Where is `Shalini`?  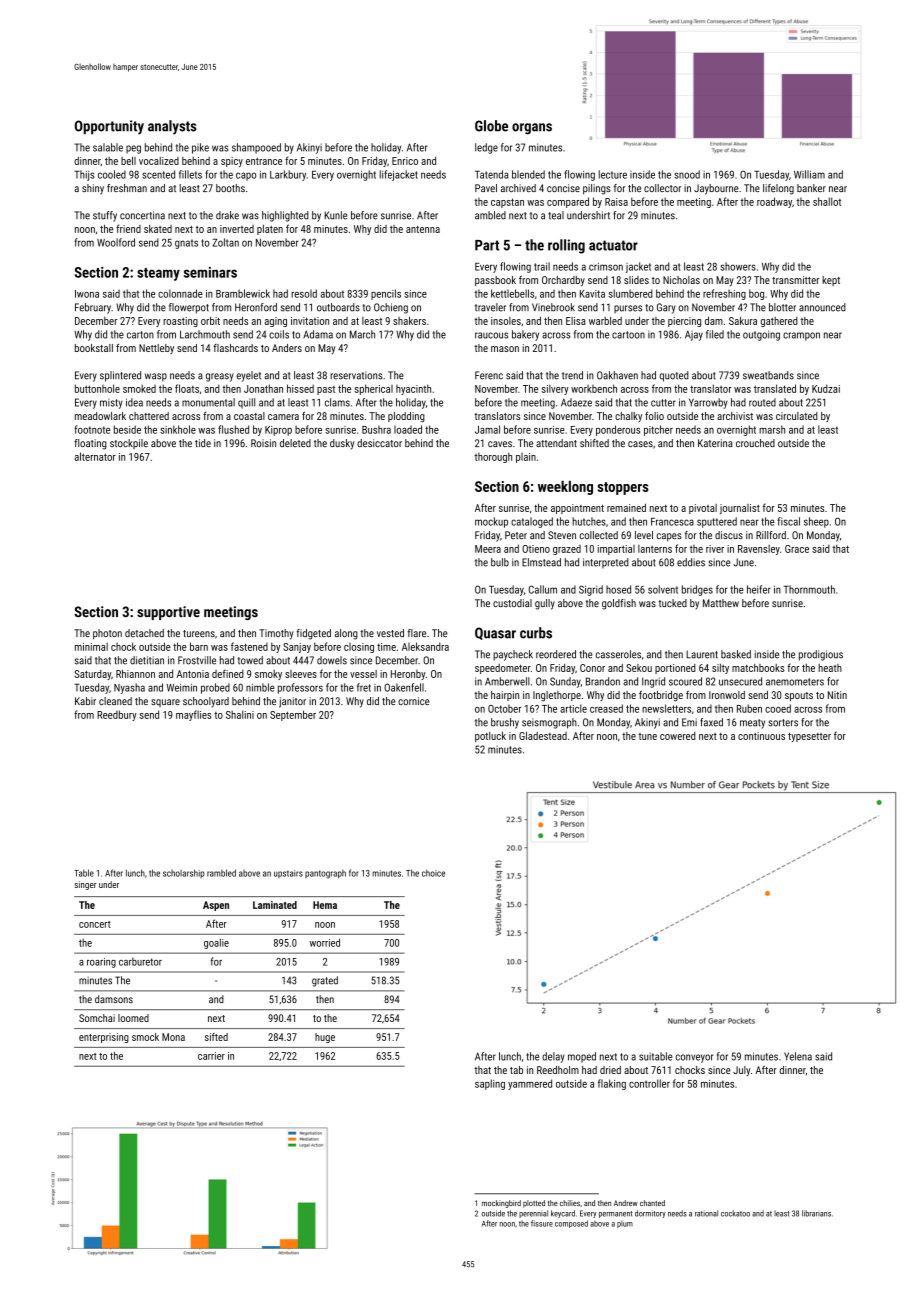 Shalini is located at coordinates (240, 714).
